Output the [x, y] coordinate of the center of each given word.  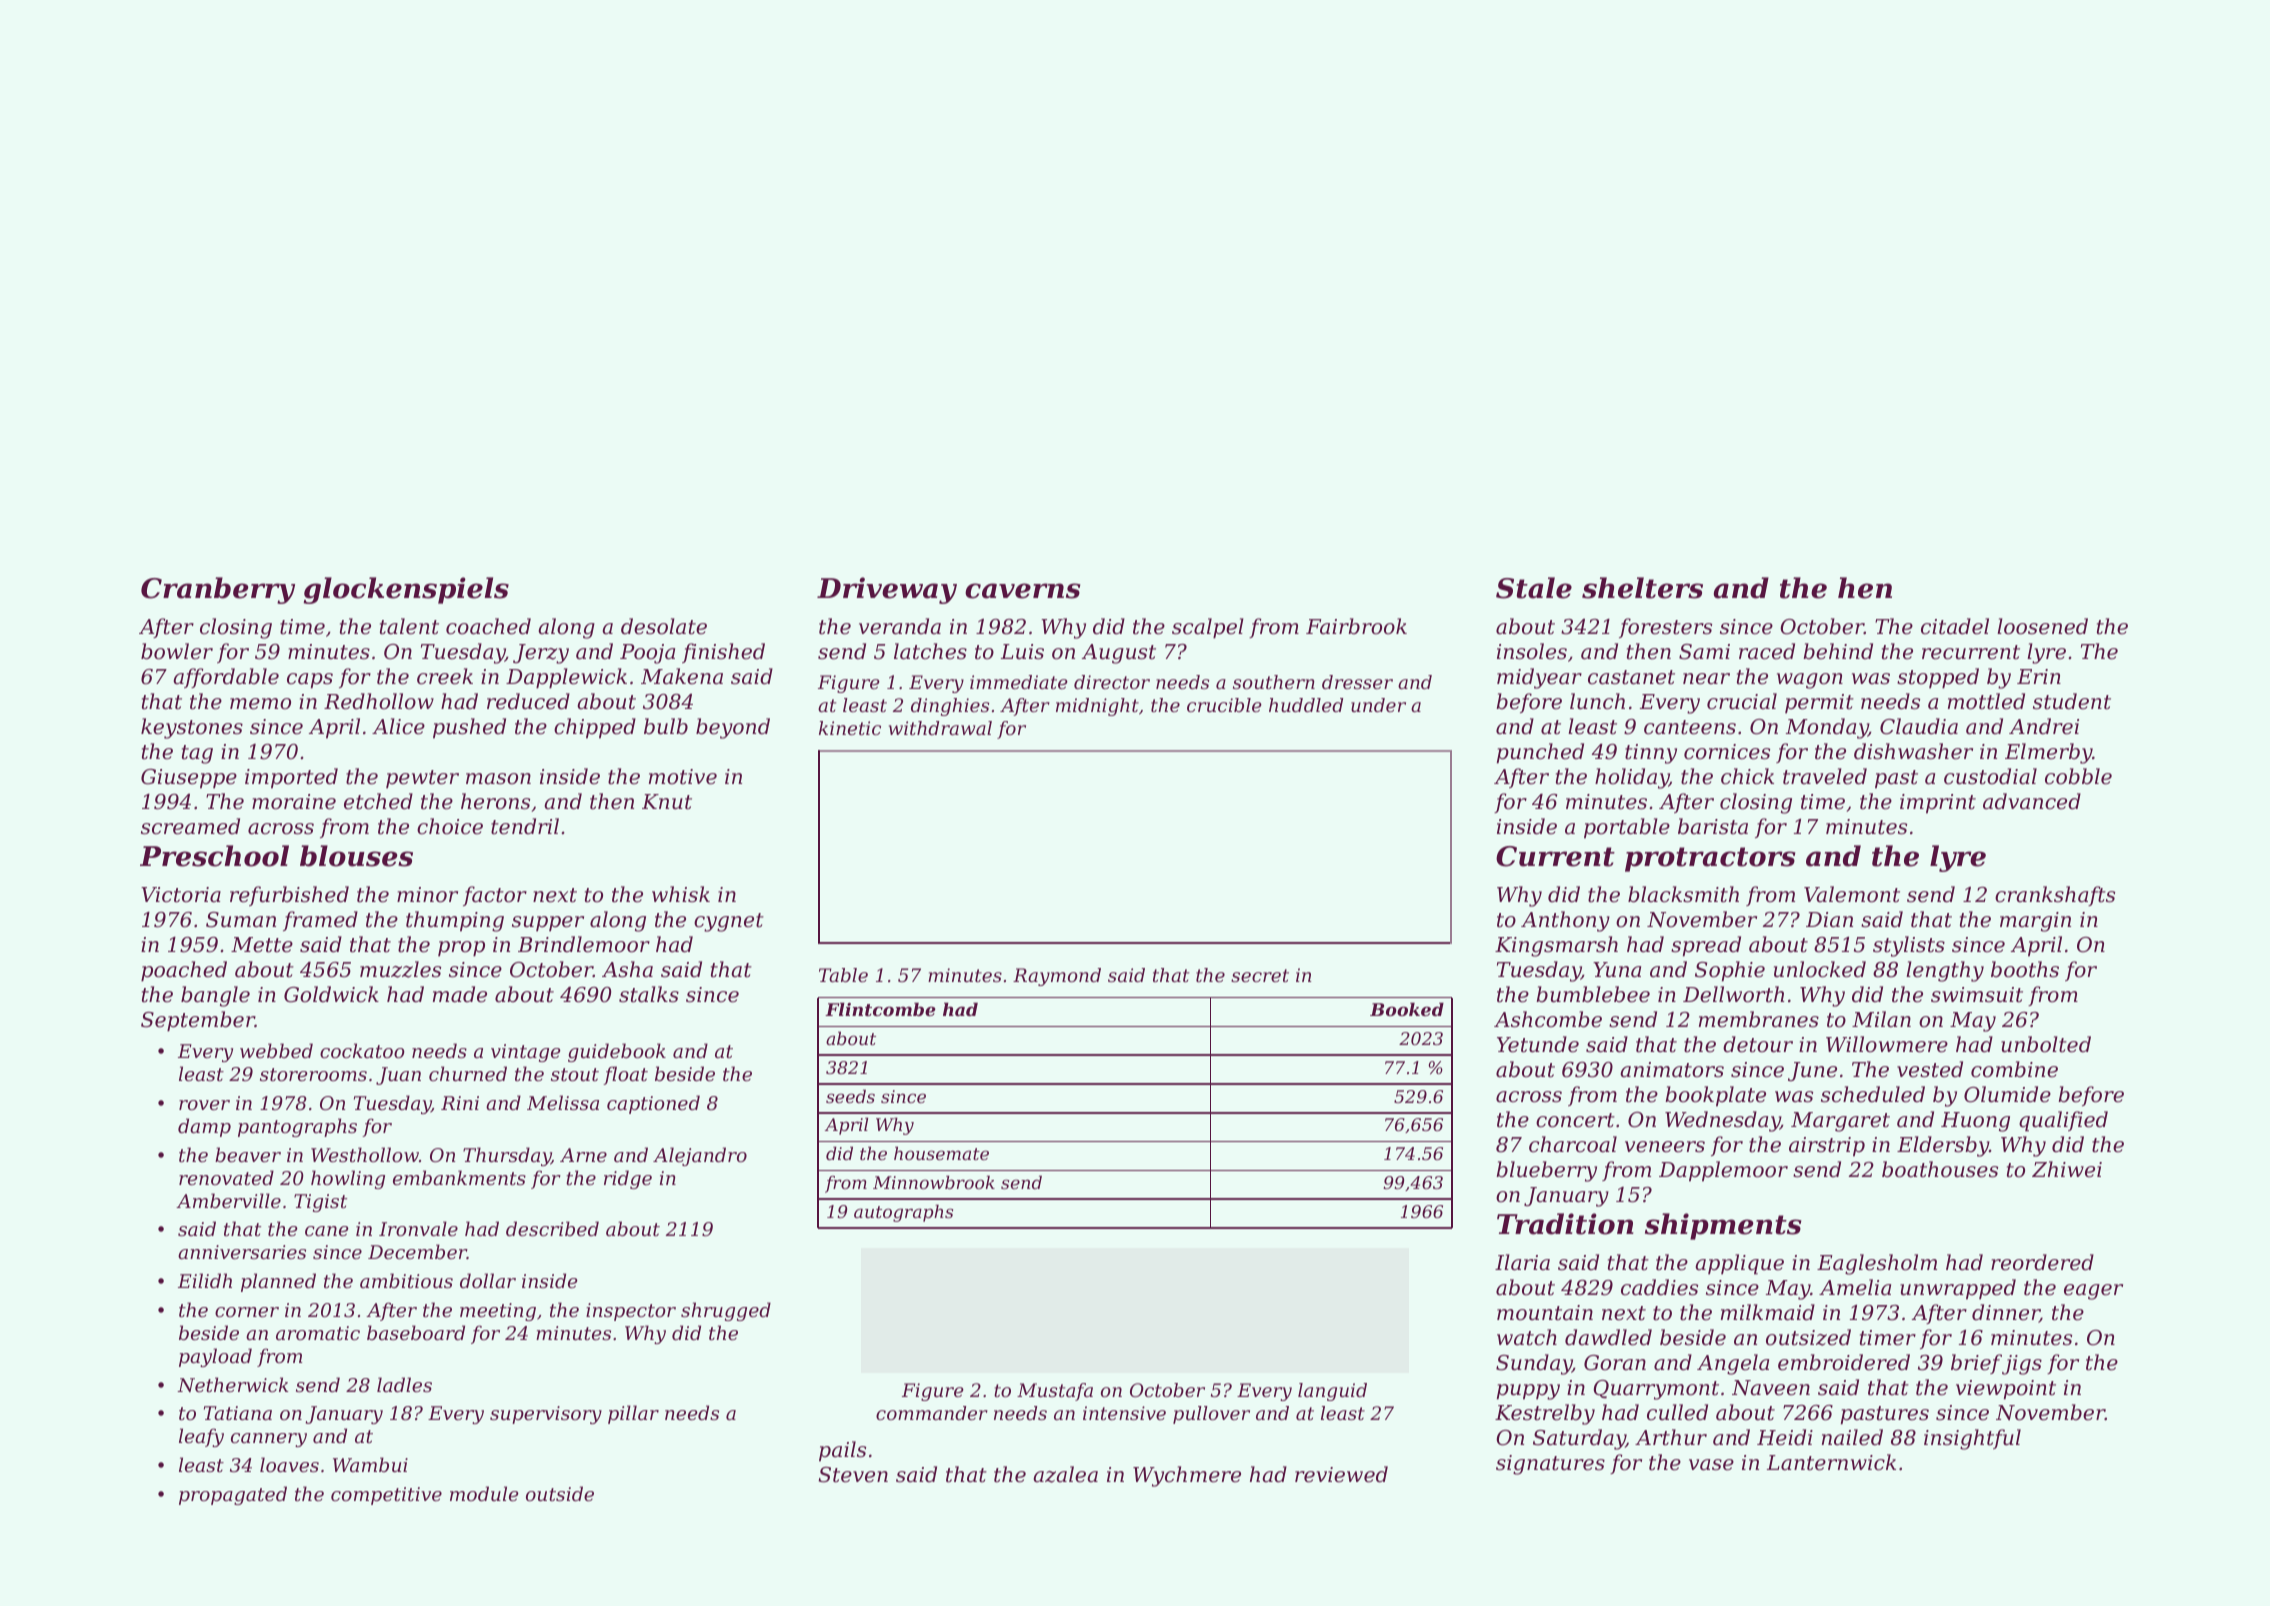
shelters [1642, 588]
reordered [2042, 1262]
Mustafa [1055, 1392]
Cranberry [218, 590]
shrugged [726, 1311]
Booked [1407, 1009]
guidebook [617, 1052]
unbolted [2046, 1044]
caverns [1022, 591]
